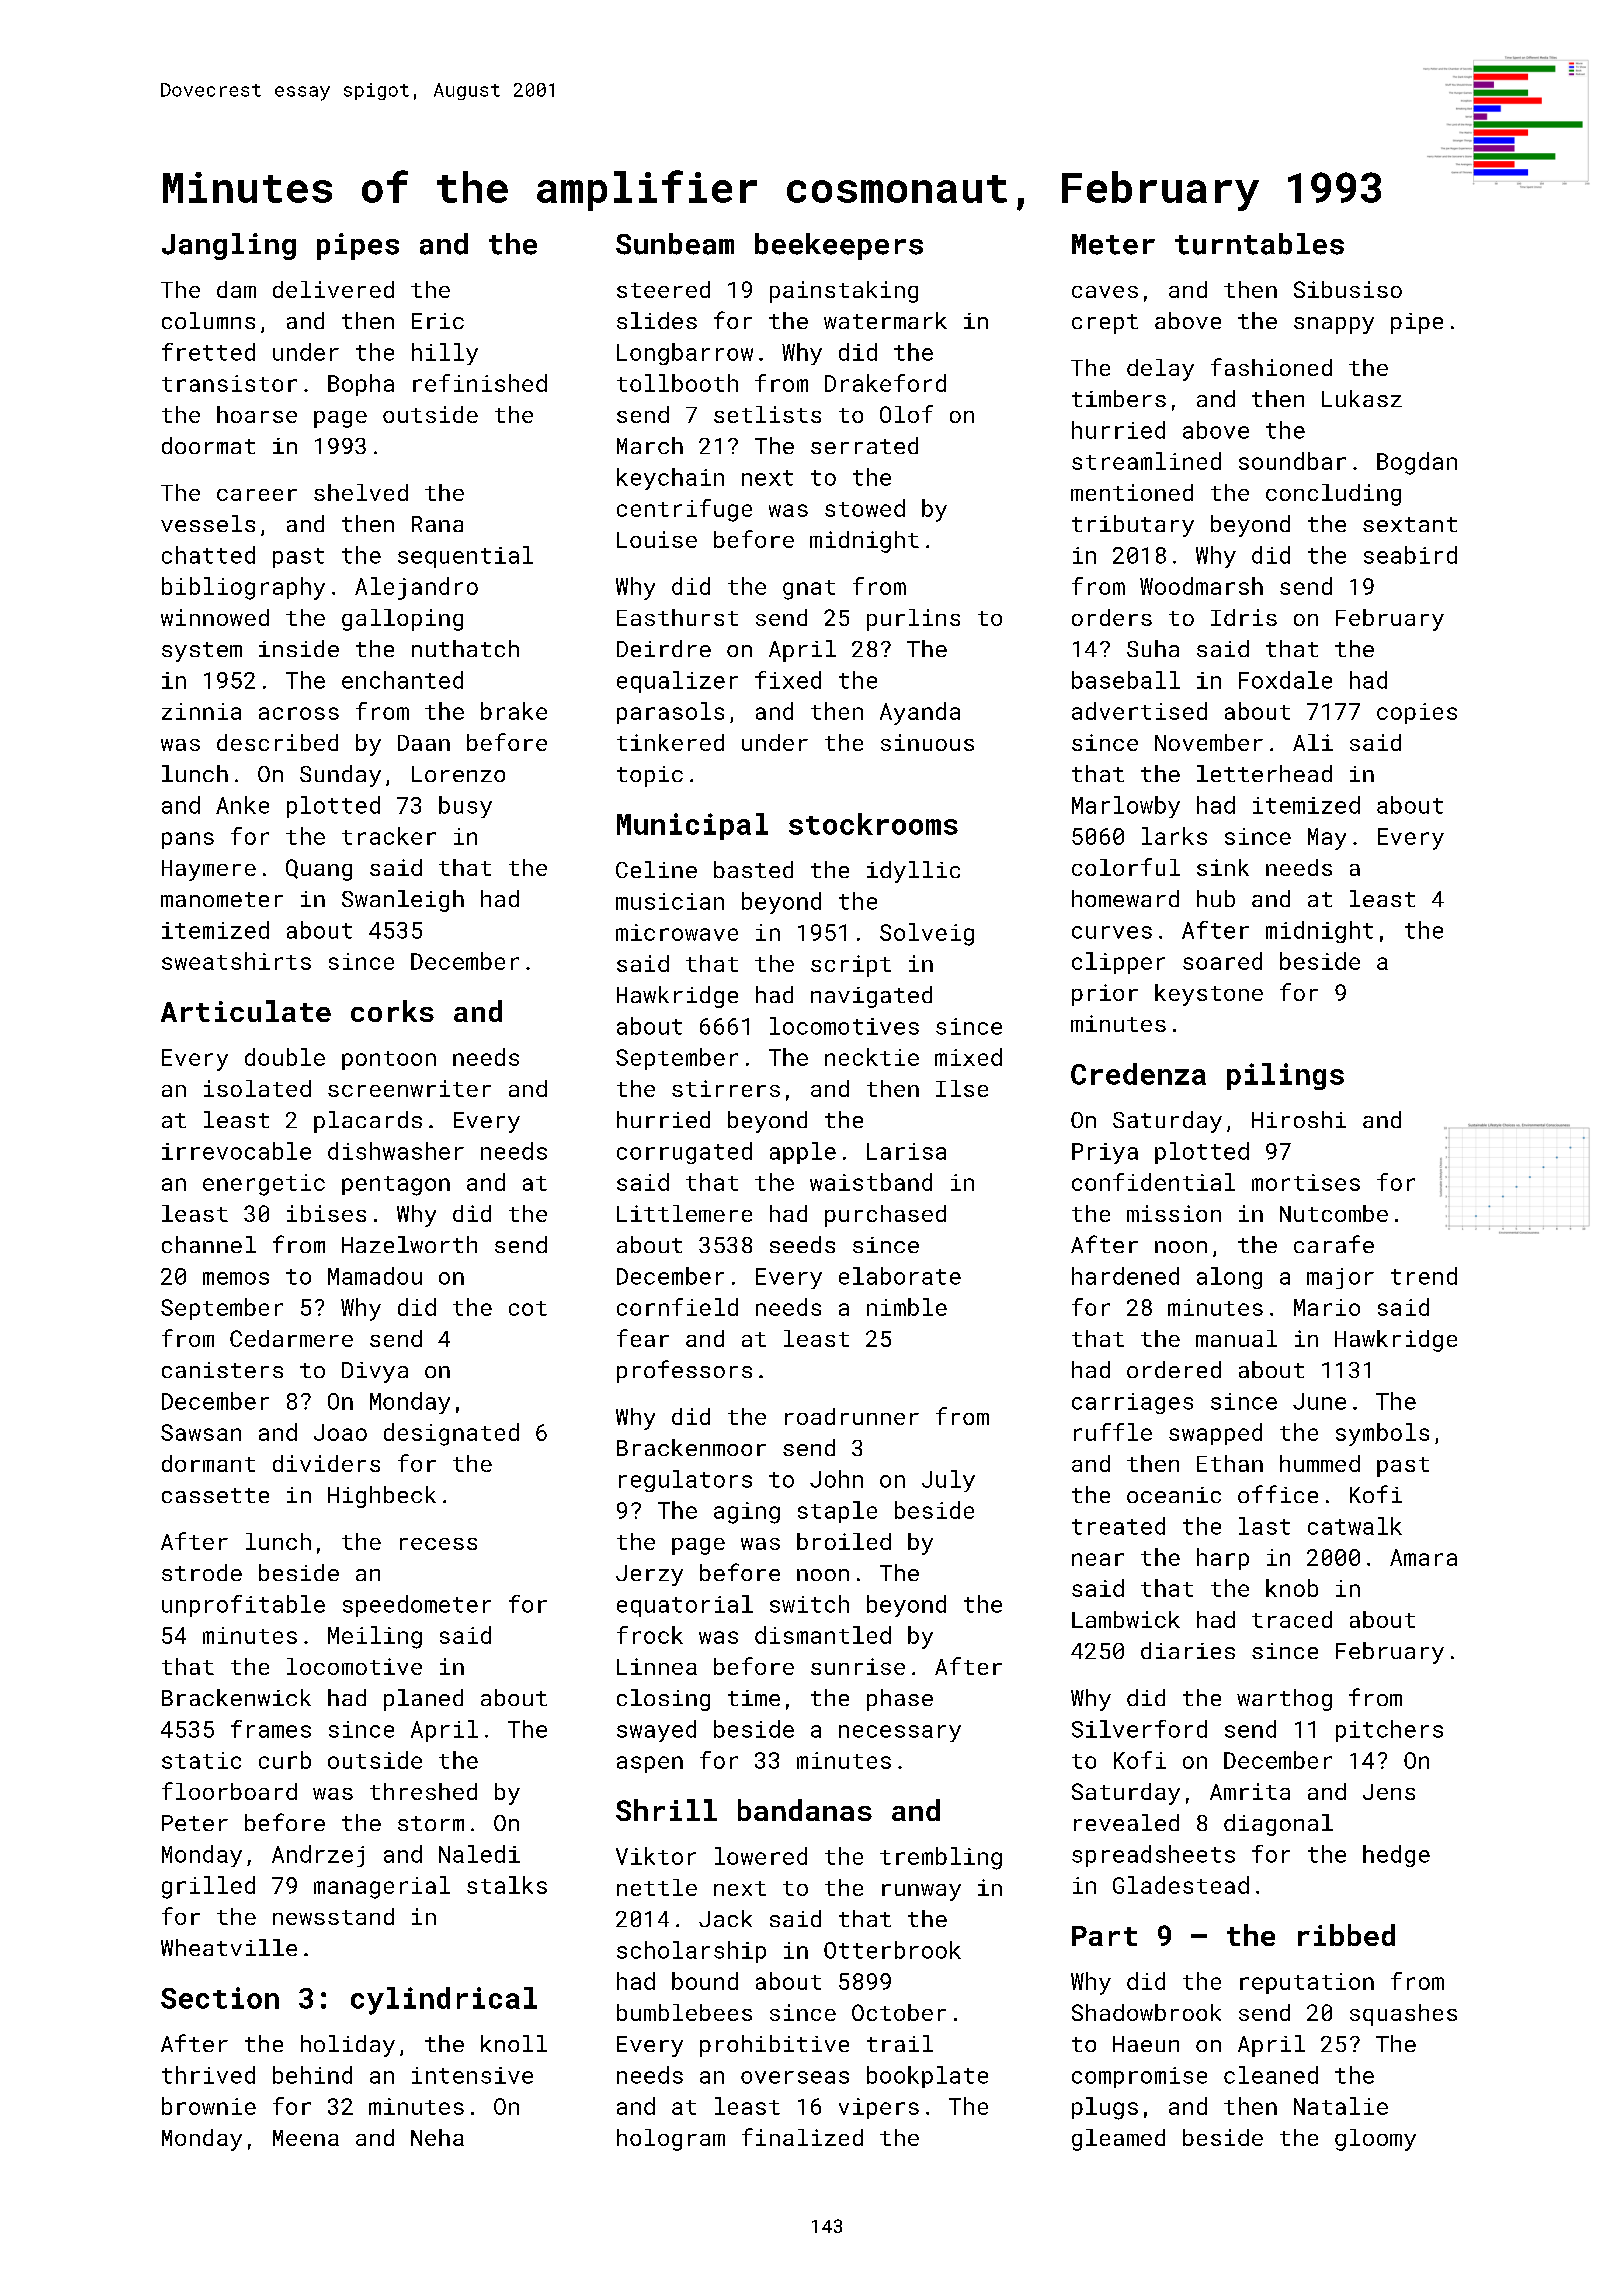 This screenshot has height=2292, width=1620. Describe the element at coordinates (438, 1544) in the screenshot. I see `recess` at that location.
